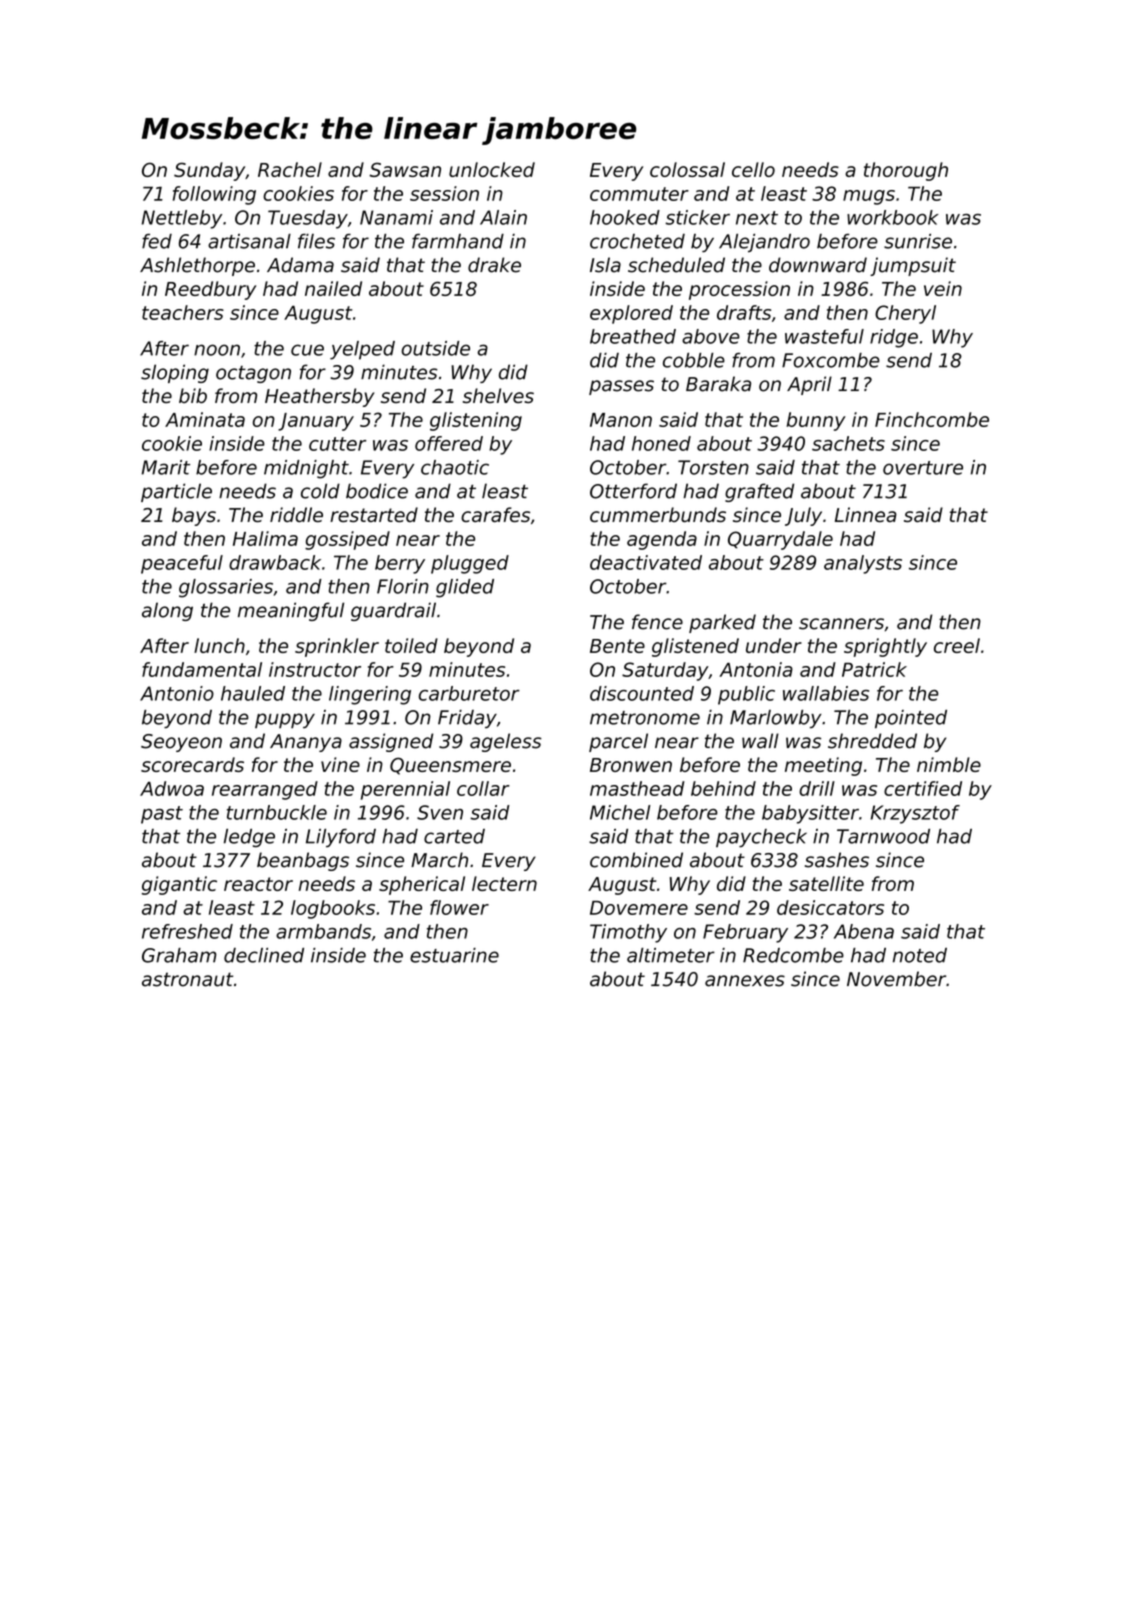 This image has height=1603, width=1133. What do you see at coordinates (333, 288) in the image?
I see `nailed` at bounding box center [333, 288].
